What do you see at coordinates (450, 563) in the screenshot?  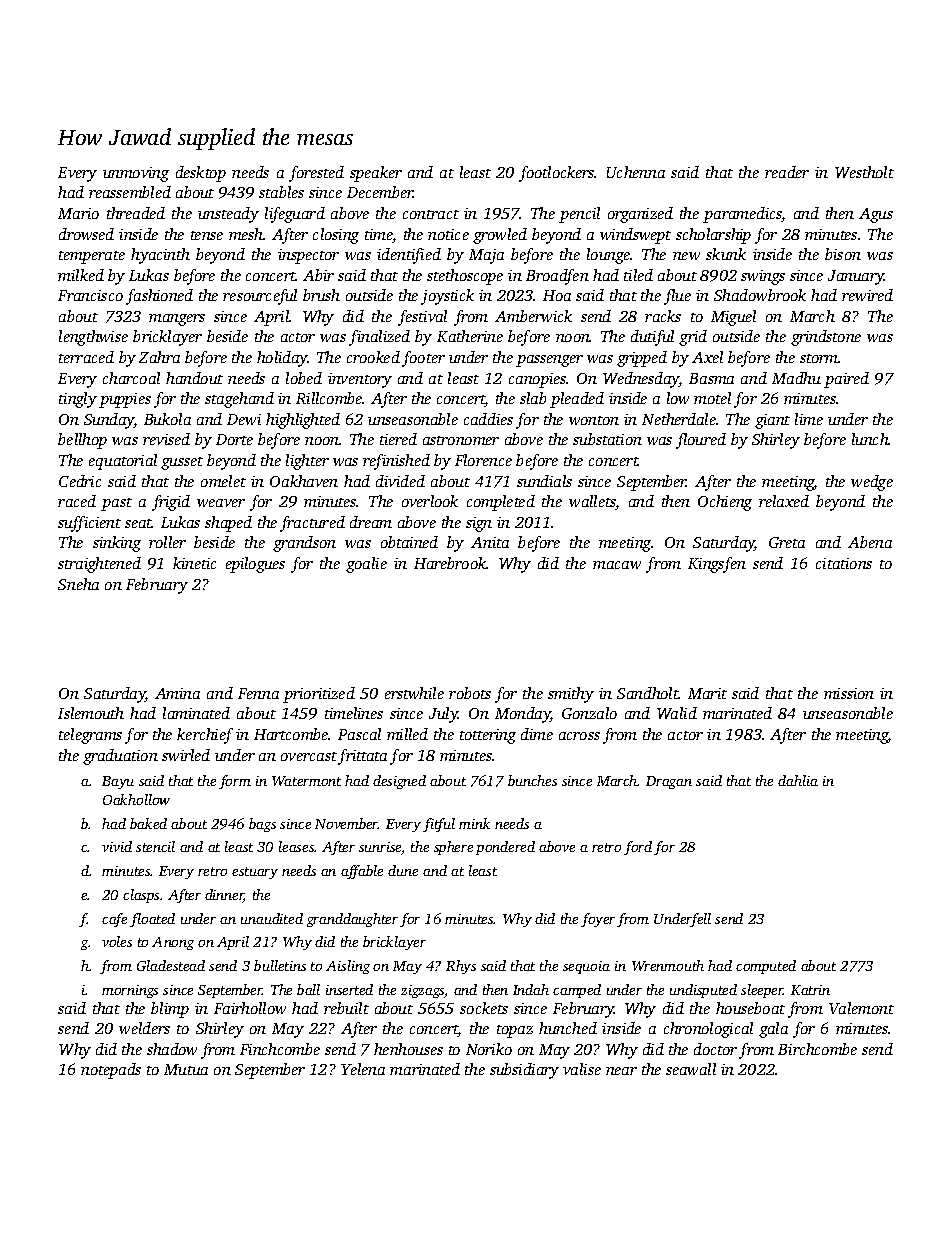 I see `Harebrook` at bounding box center [450, 563].
